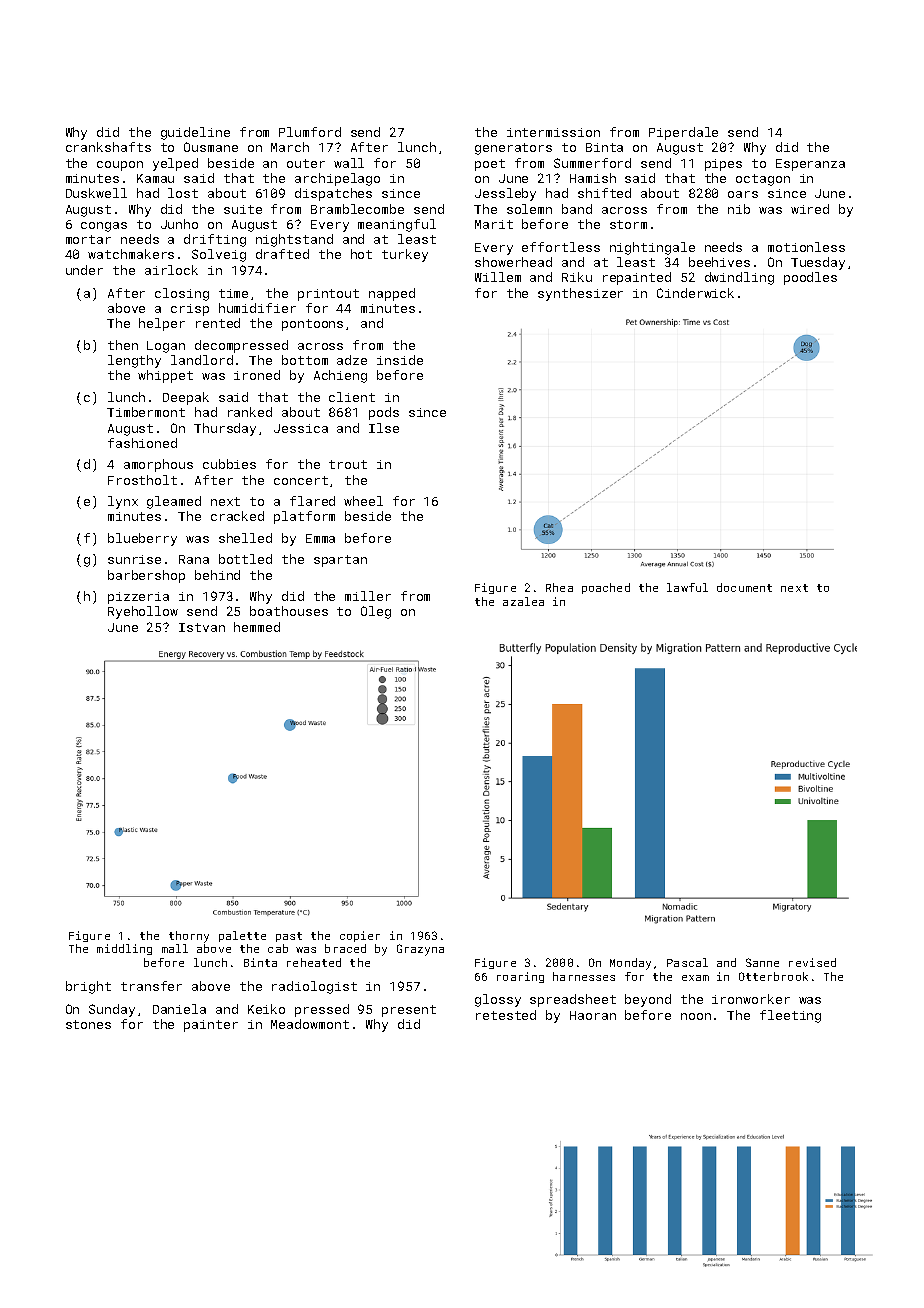 The image size is (924, 1308). I want to click on poet, so click(490, 165).
